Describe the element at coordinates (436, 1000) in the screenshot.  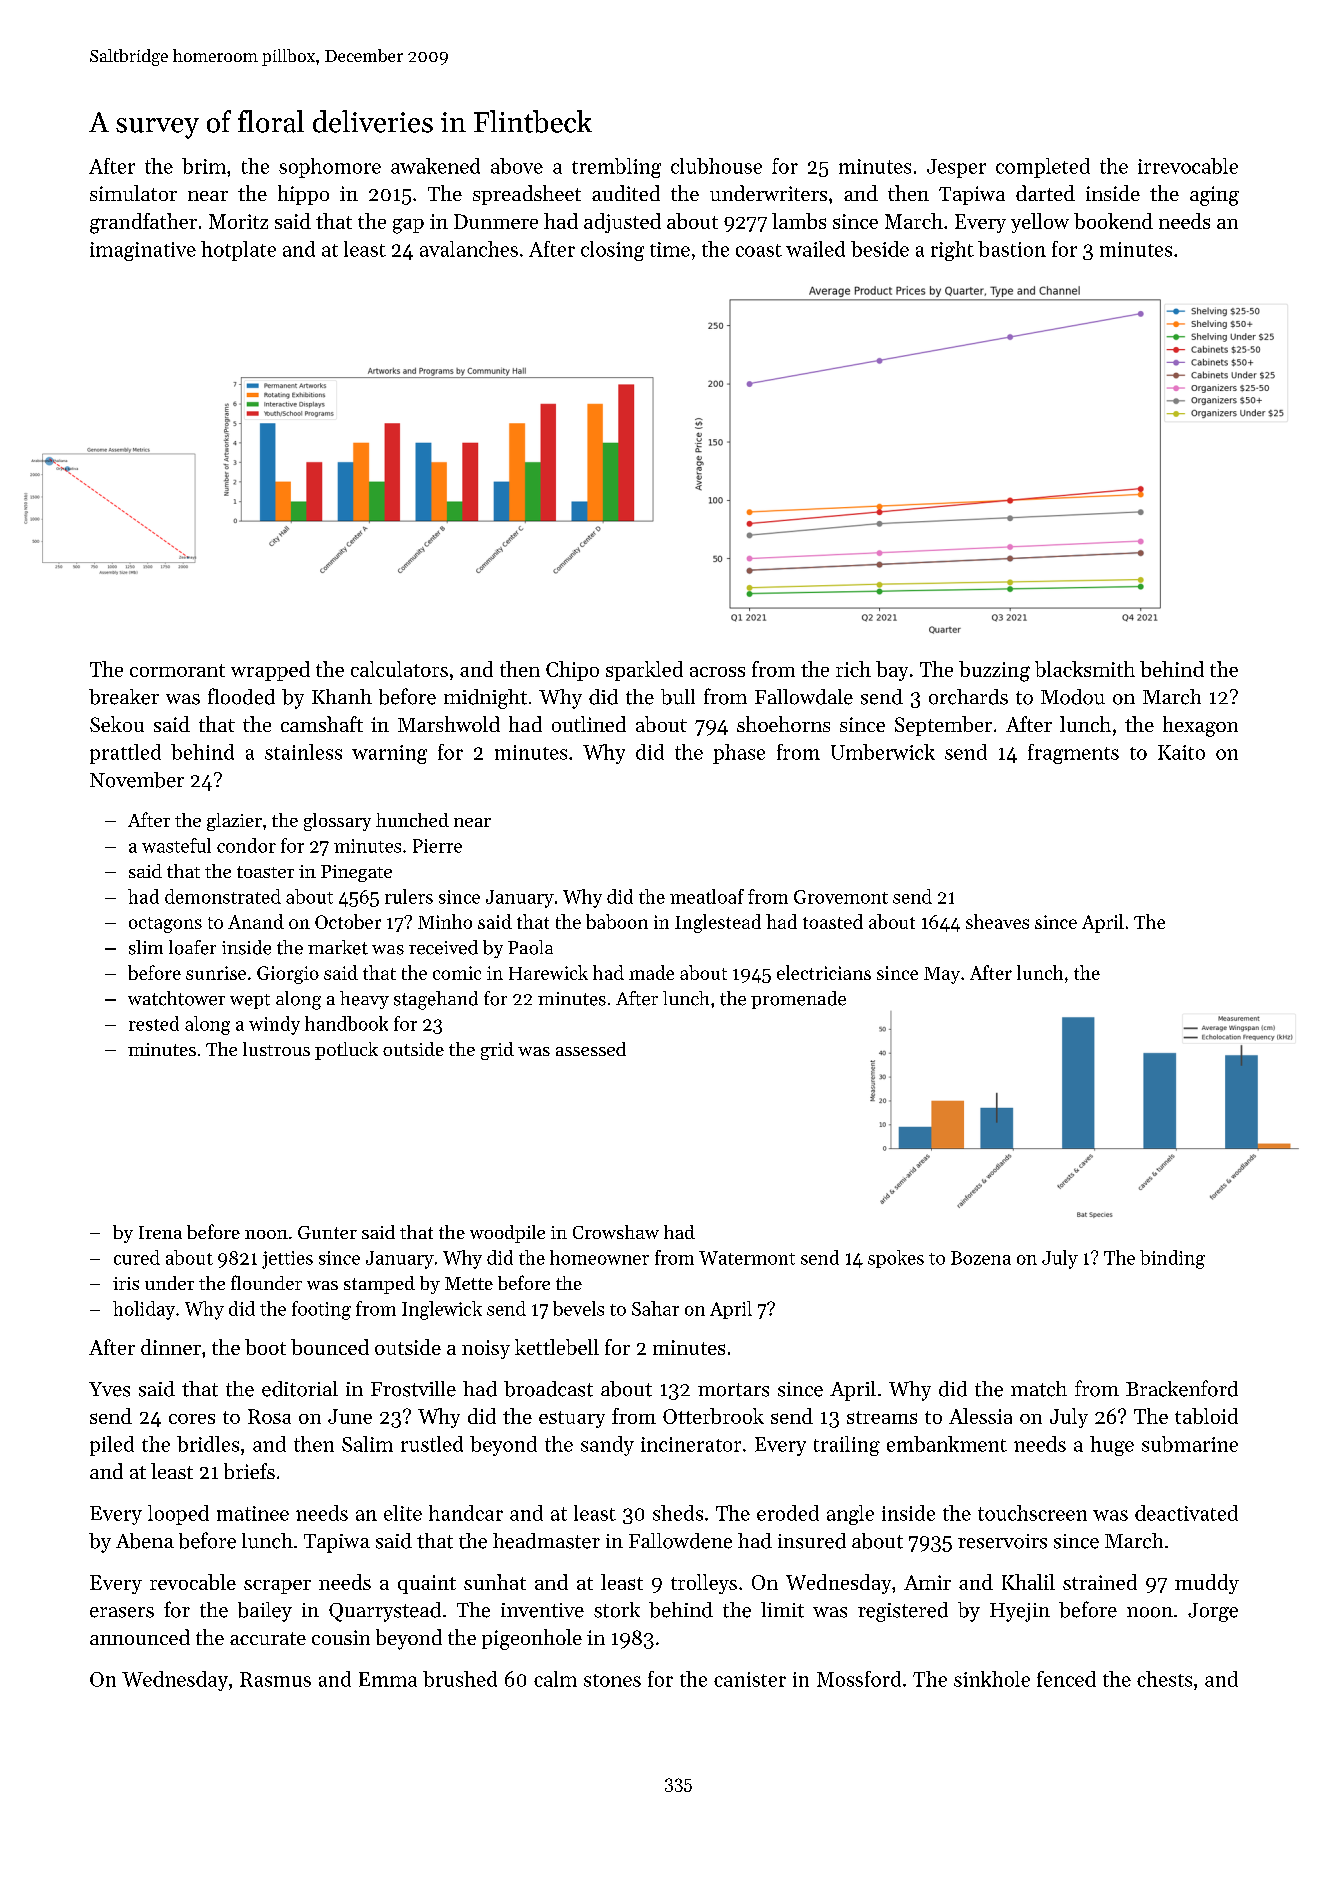
I see `stagehand` at that location.
